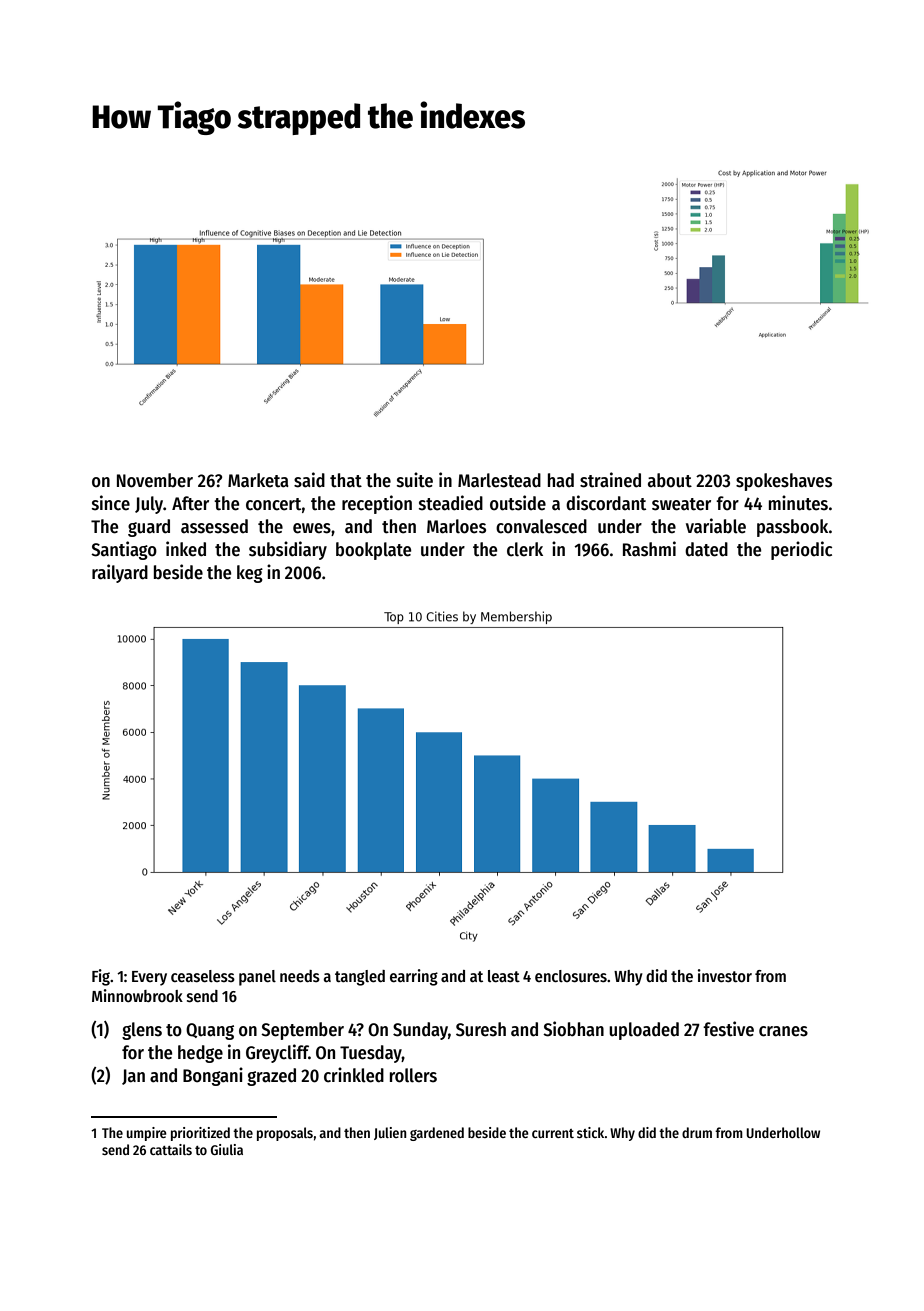 The width and height of the document is (924, 1311). I want to click on proposals, so click(285, 1134).
